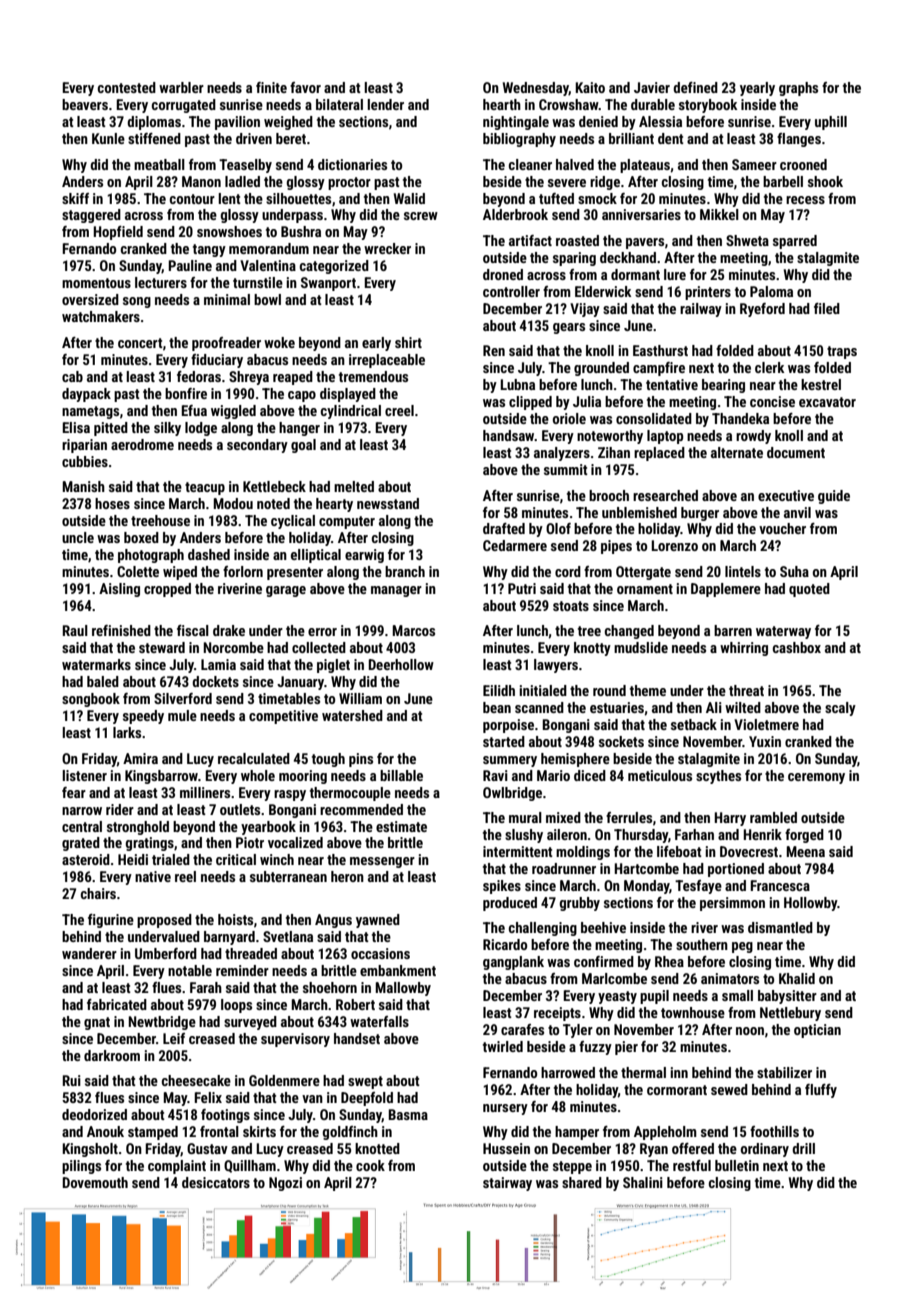 This document has width=924, height=1308. What do you see at coordinates (408, 1114) in the document?
I see `Basma` at bounding box center [408, 1114].
